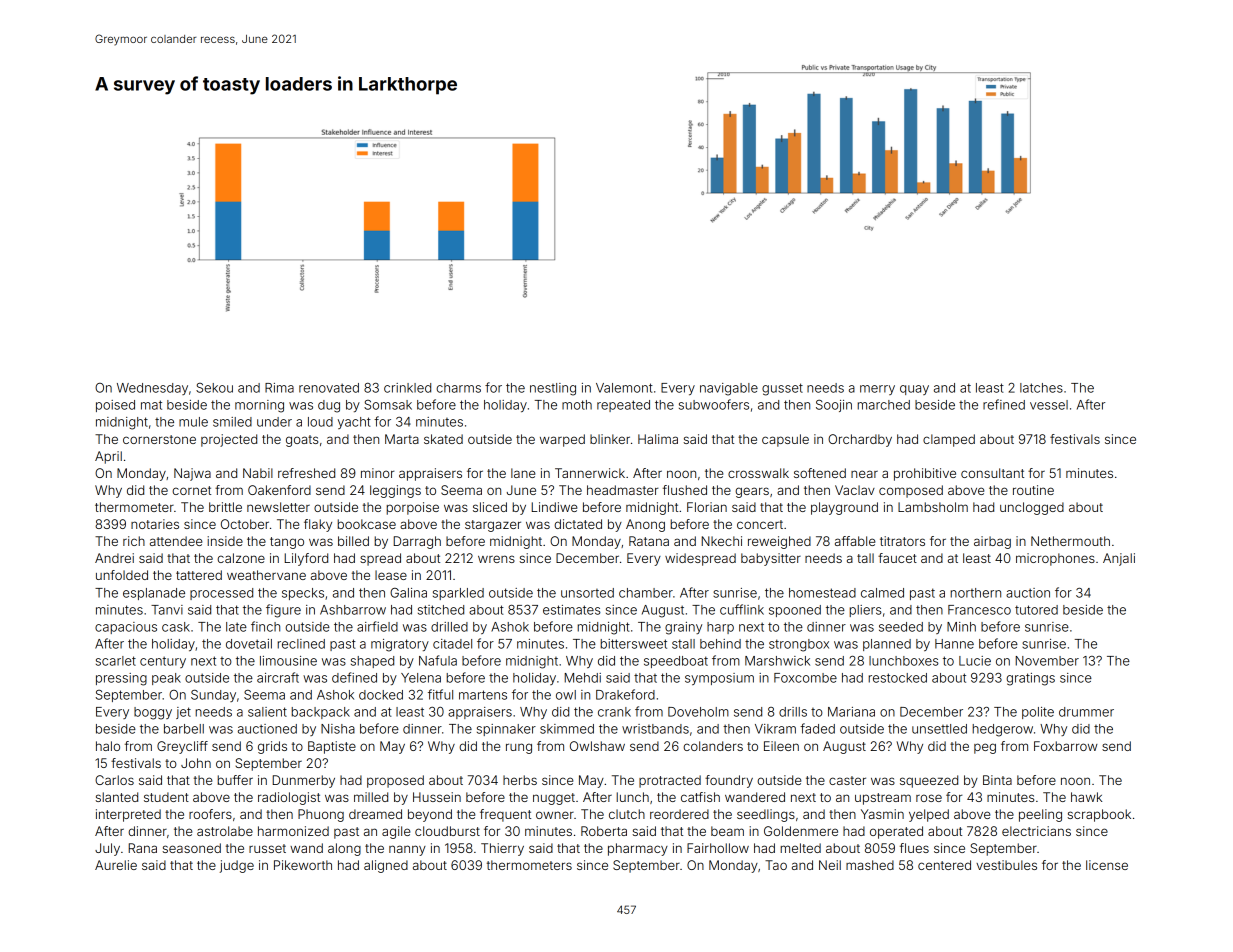  I want to click on martens, so click(483, 695).
